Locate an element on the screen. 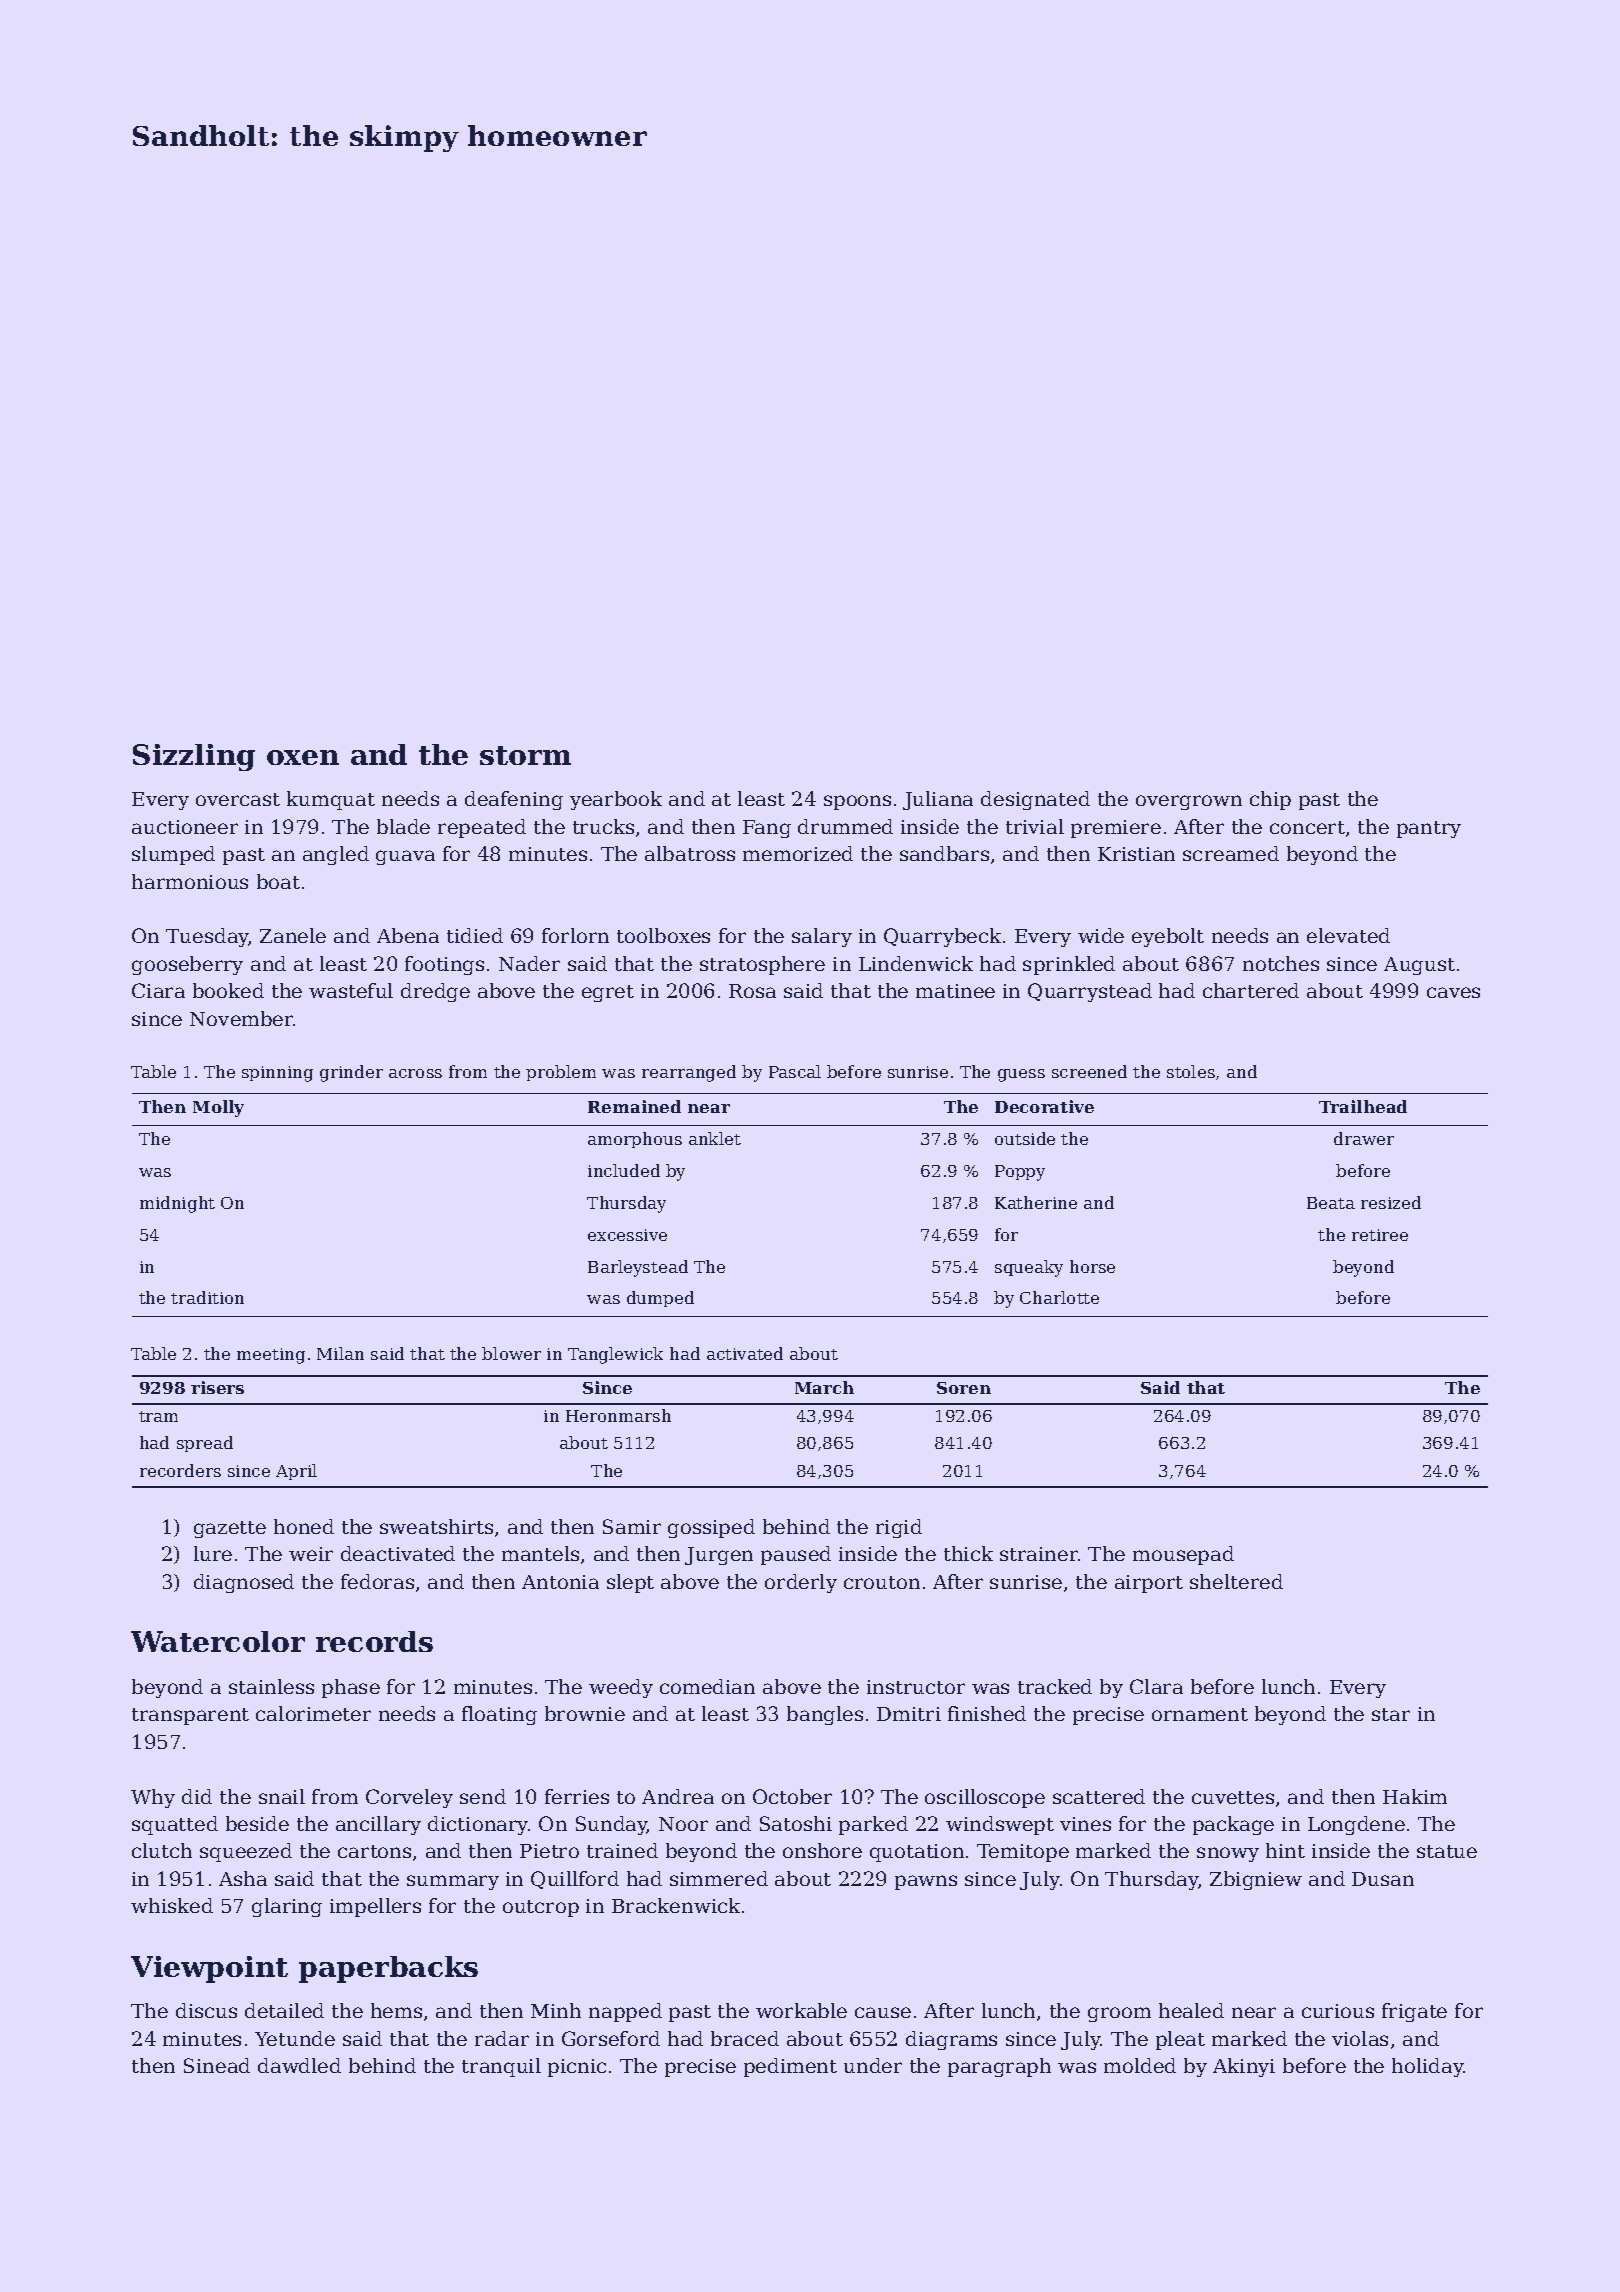 This screenshot has height=2292, width=1620. discus is located at coordinates (206, 2010).
